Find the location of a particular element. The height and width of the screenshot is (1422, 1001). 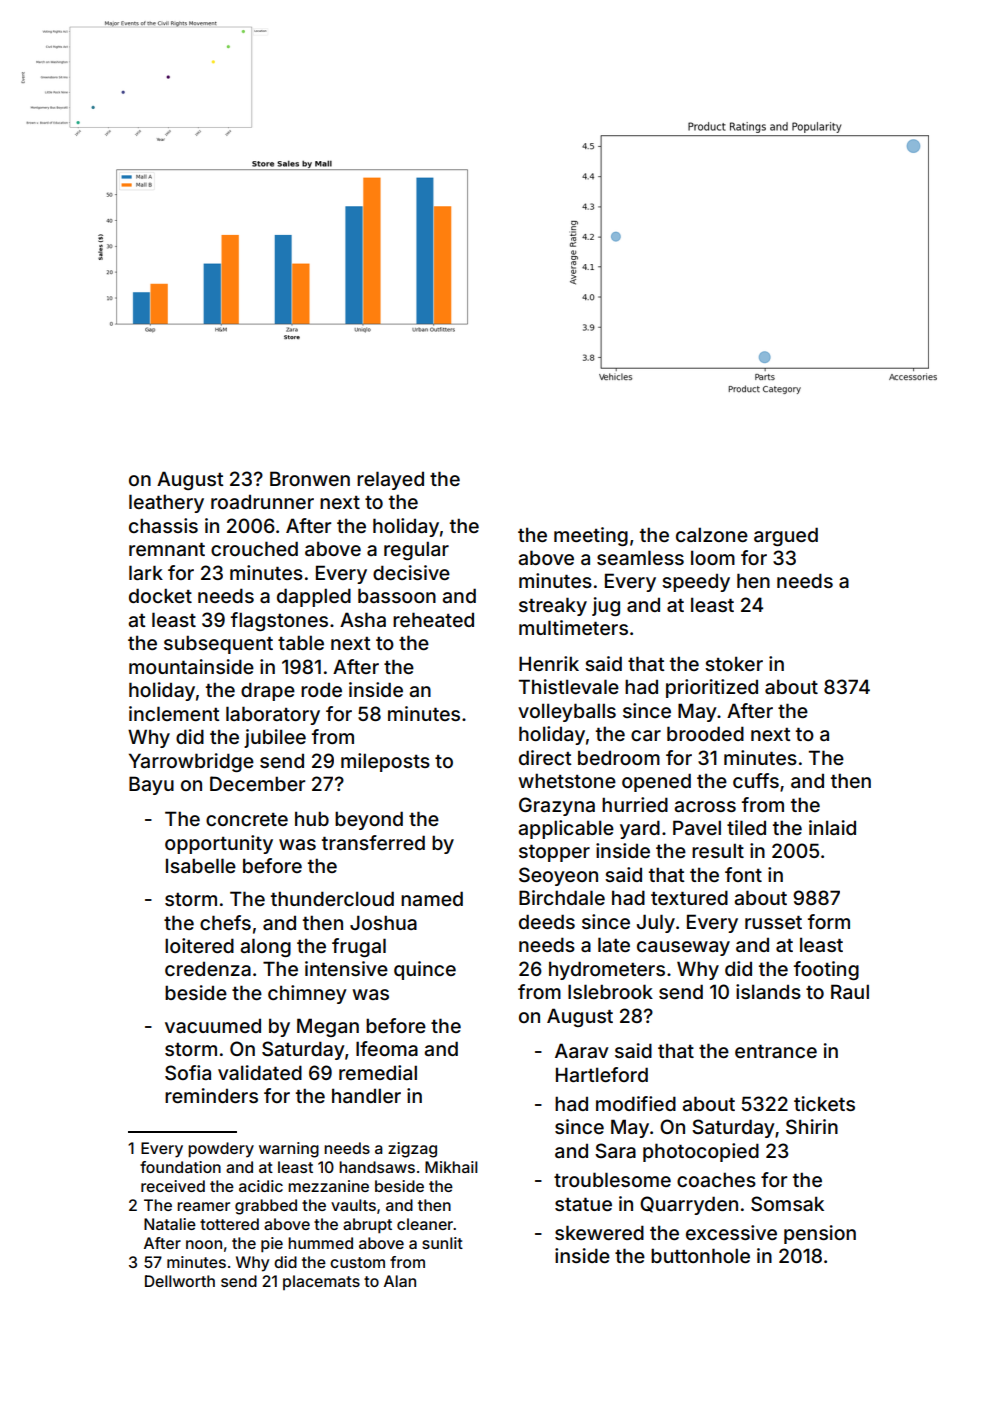

islands is located at coordinates (768, 991).
